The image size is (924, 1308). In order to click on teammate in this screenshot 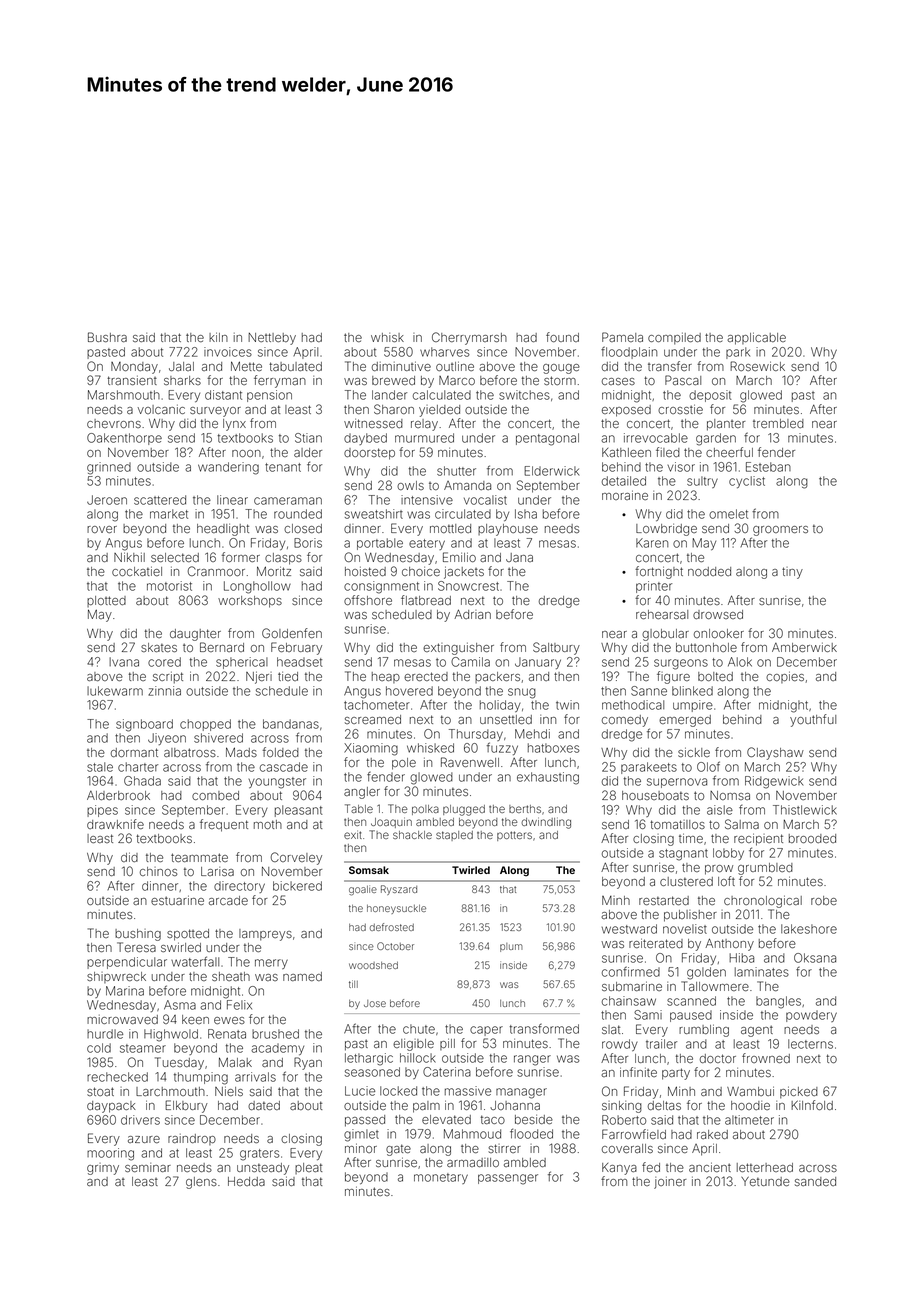, I will do `click(199, 857)`.
